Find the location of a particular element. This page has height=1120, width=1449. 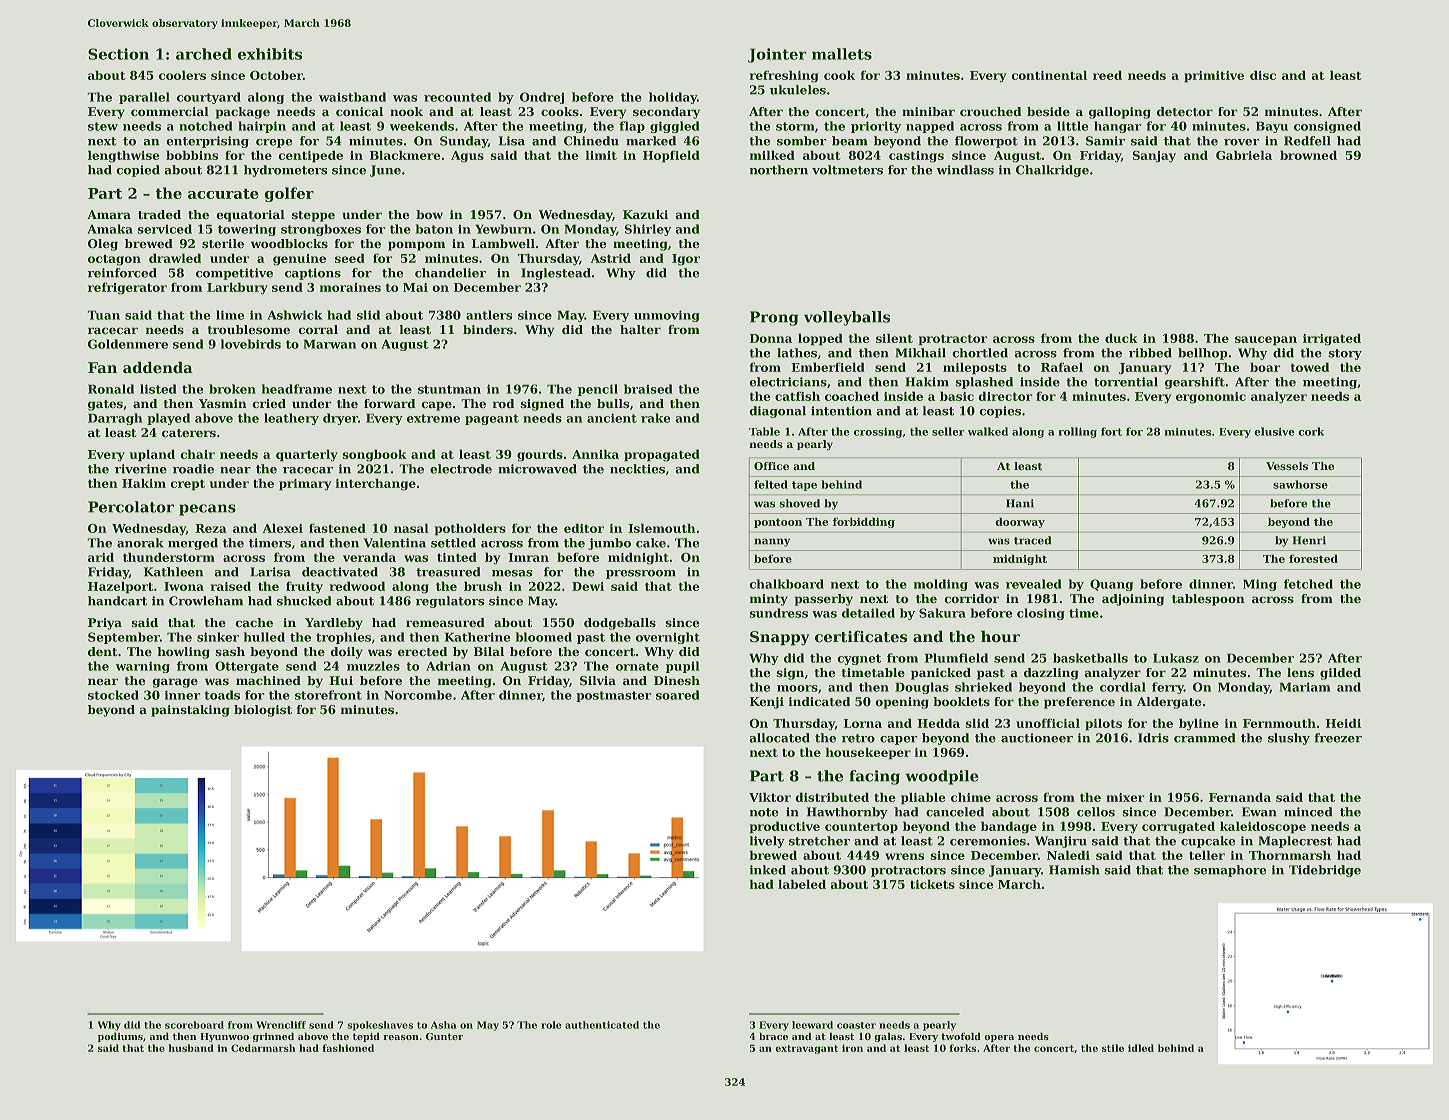

stile is located at coordinates (1113, 1048).
